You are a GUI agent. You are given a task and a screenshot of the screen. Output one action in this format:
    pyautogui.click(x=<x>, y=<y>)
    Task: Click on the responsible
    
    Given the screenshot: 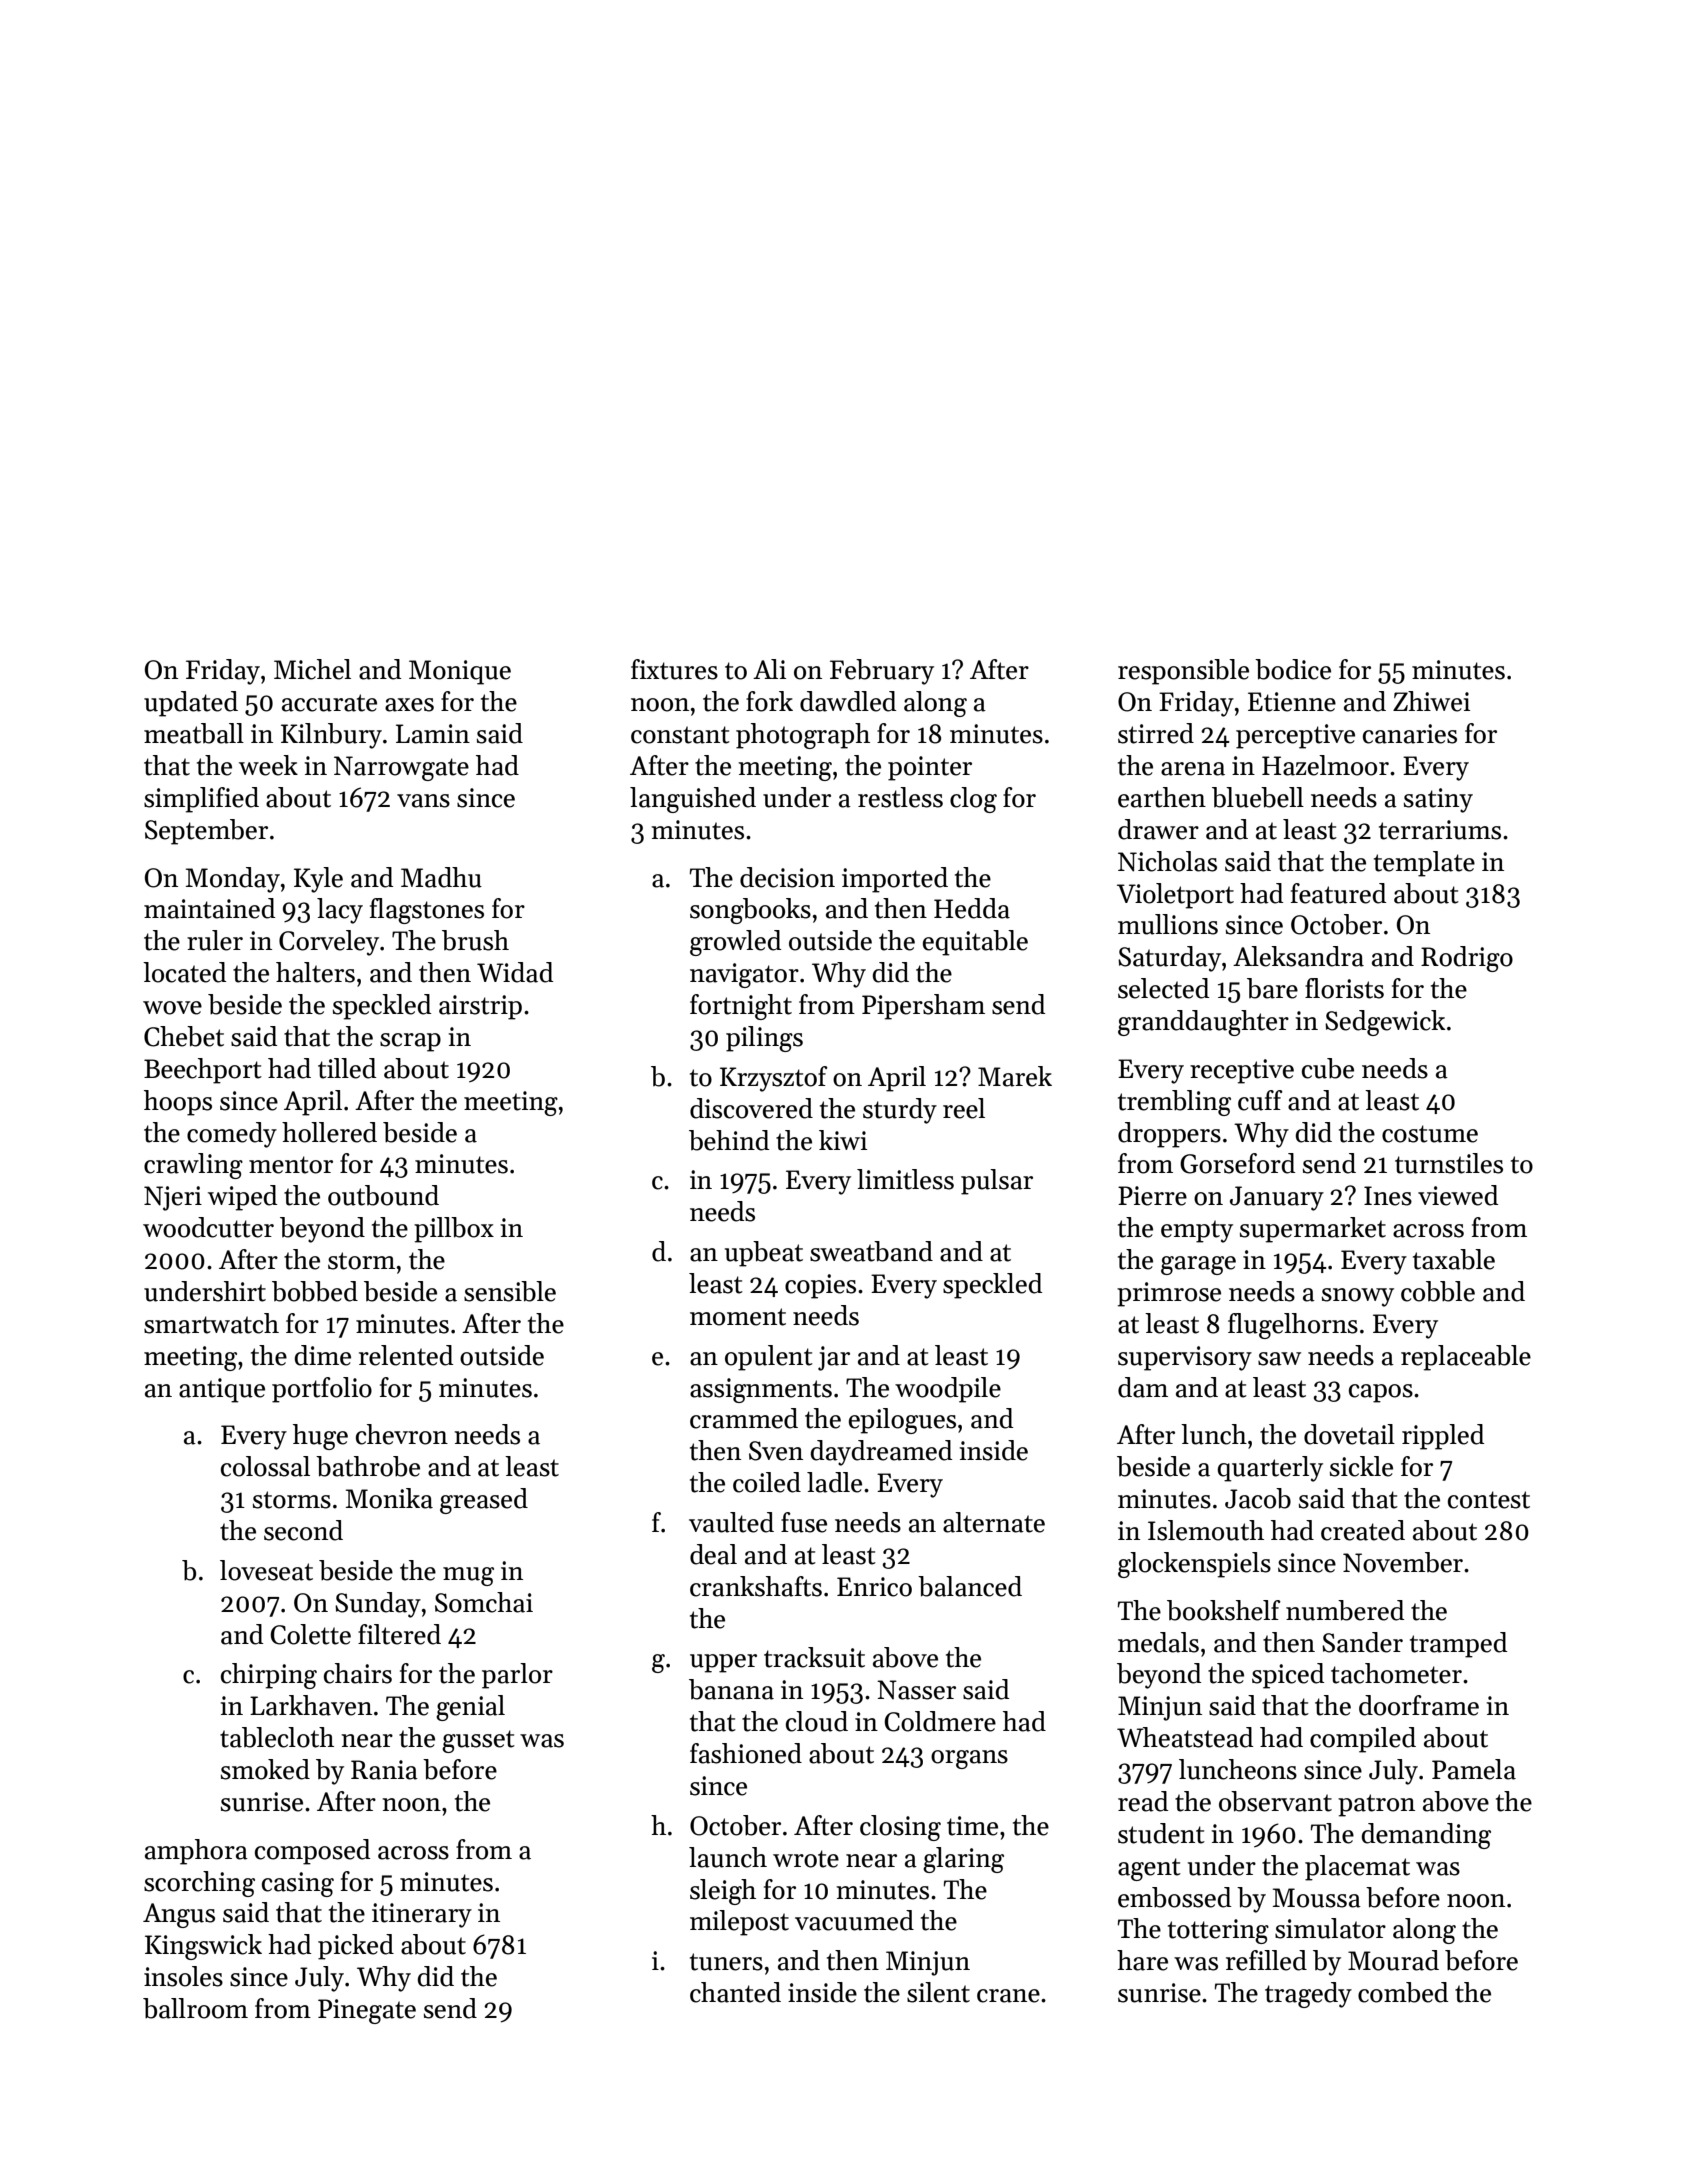 What is the action you would take?
    pyautogui.click(x=1183, y=672)
